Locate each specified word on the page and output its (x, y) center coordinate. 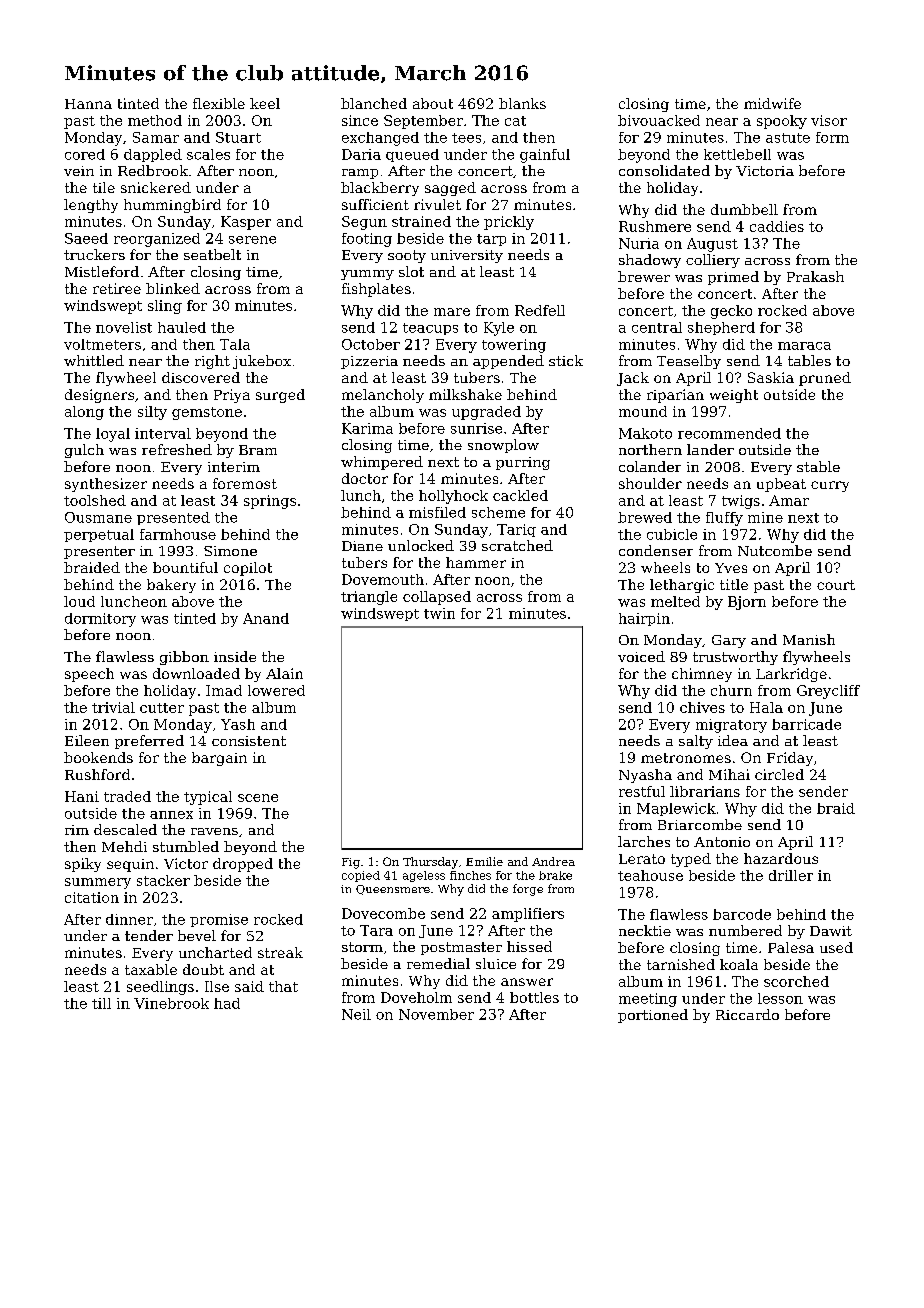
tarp (491, 240)
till (101, 1003)
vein (79, 171)
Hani (82, 796)
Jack (633, 379)
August (712, 245)
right (212, 362)
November (436, 1014)
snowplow (503, 446)
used (836, 947)
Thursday (430, 863)
